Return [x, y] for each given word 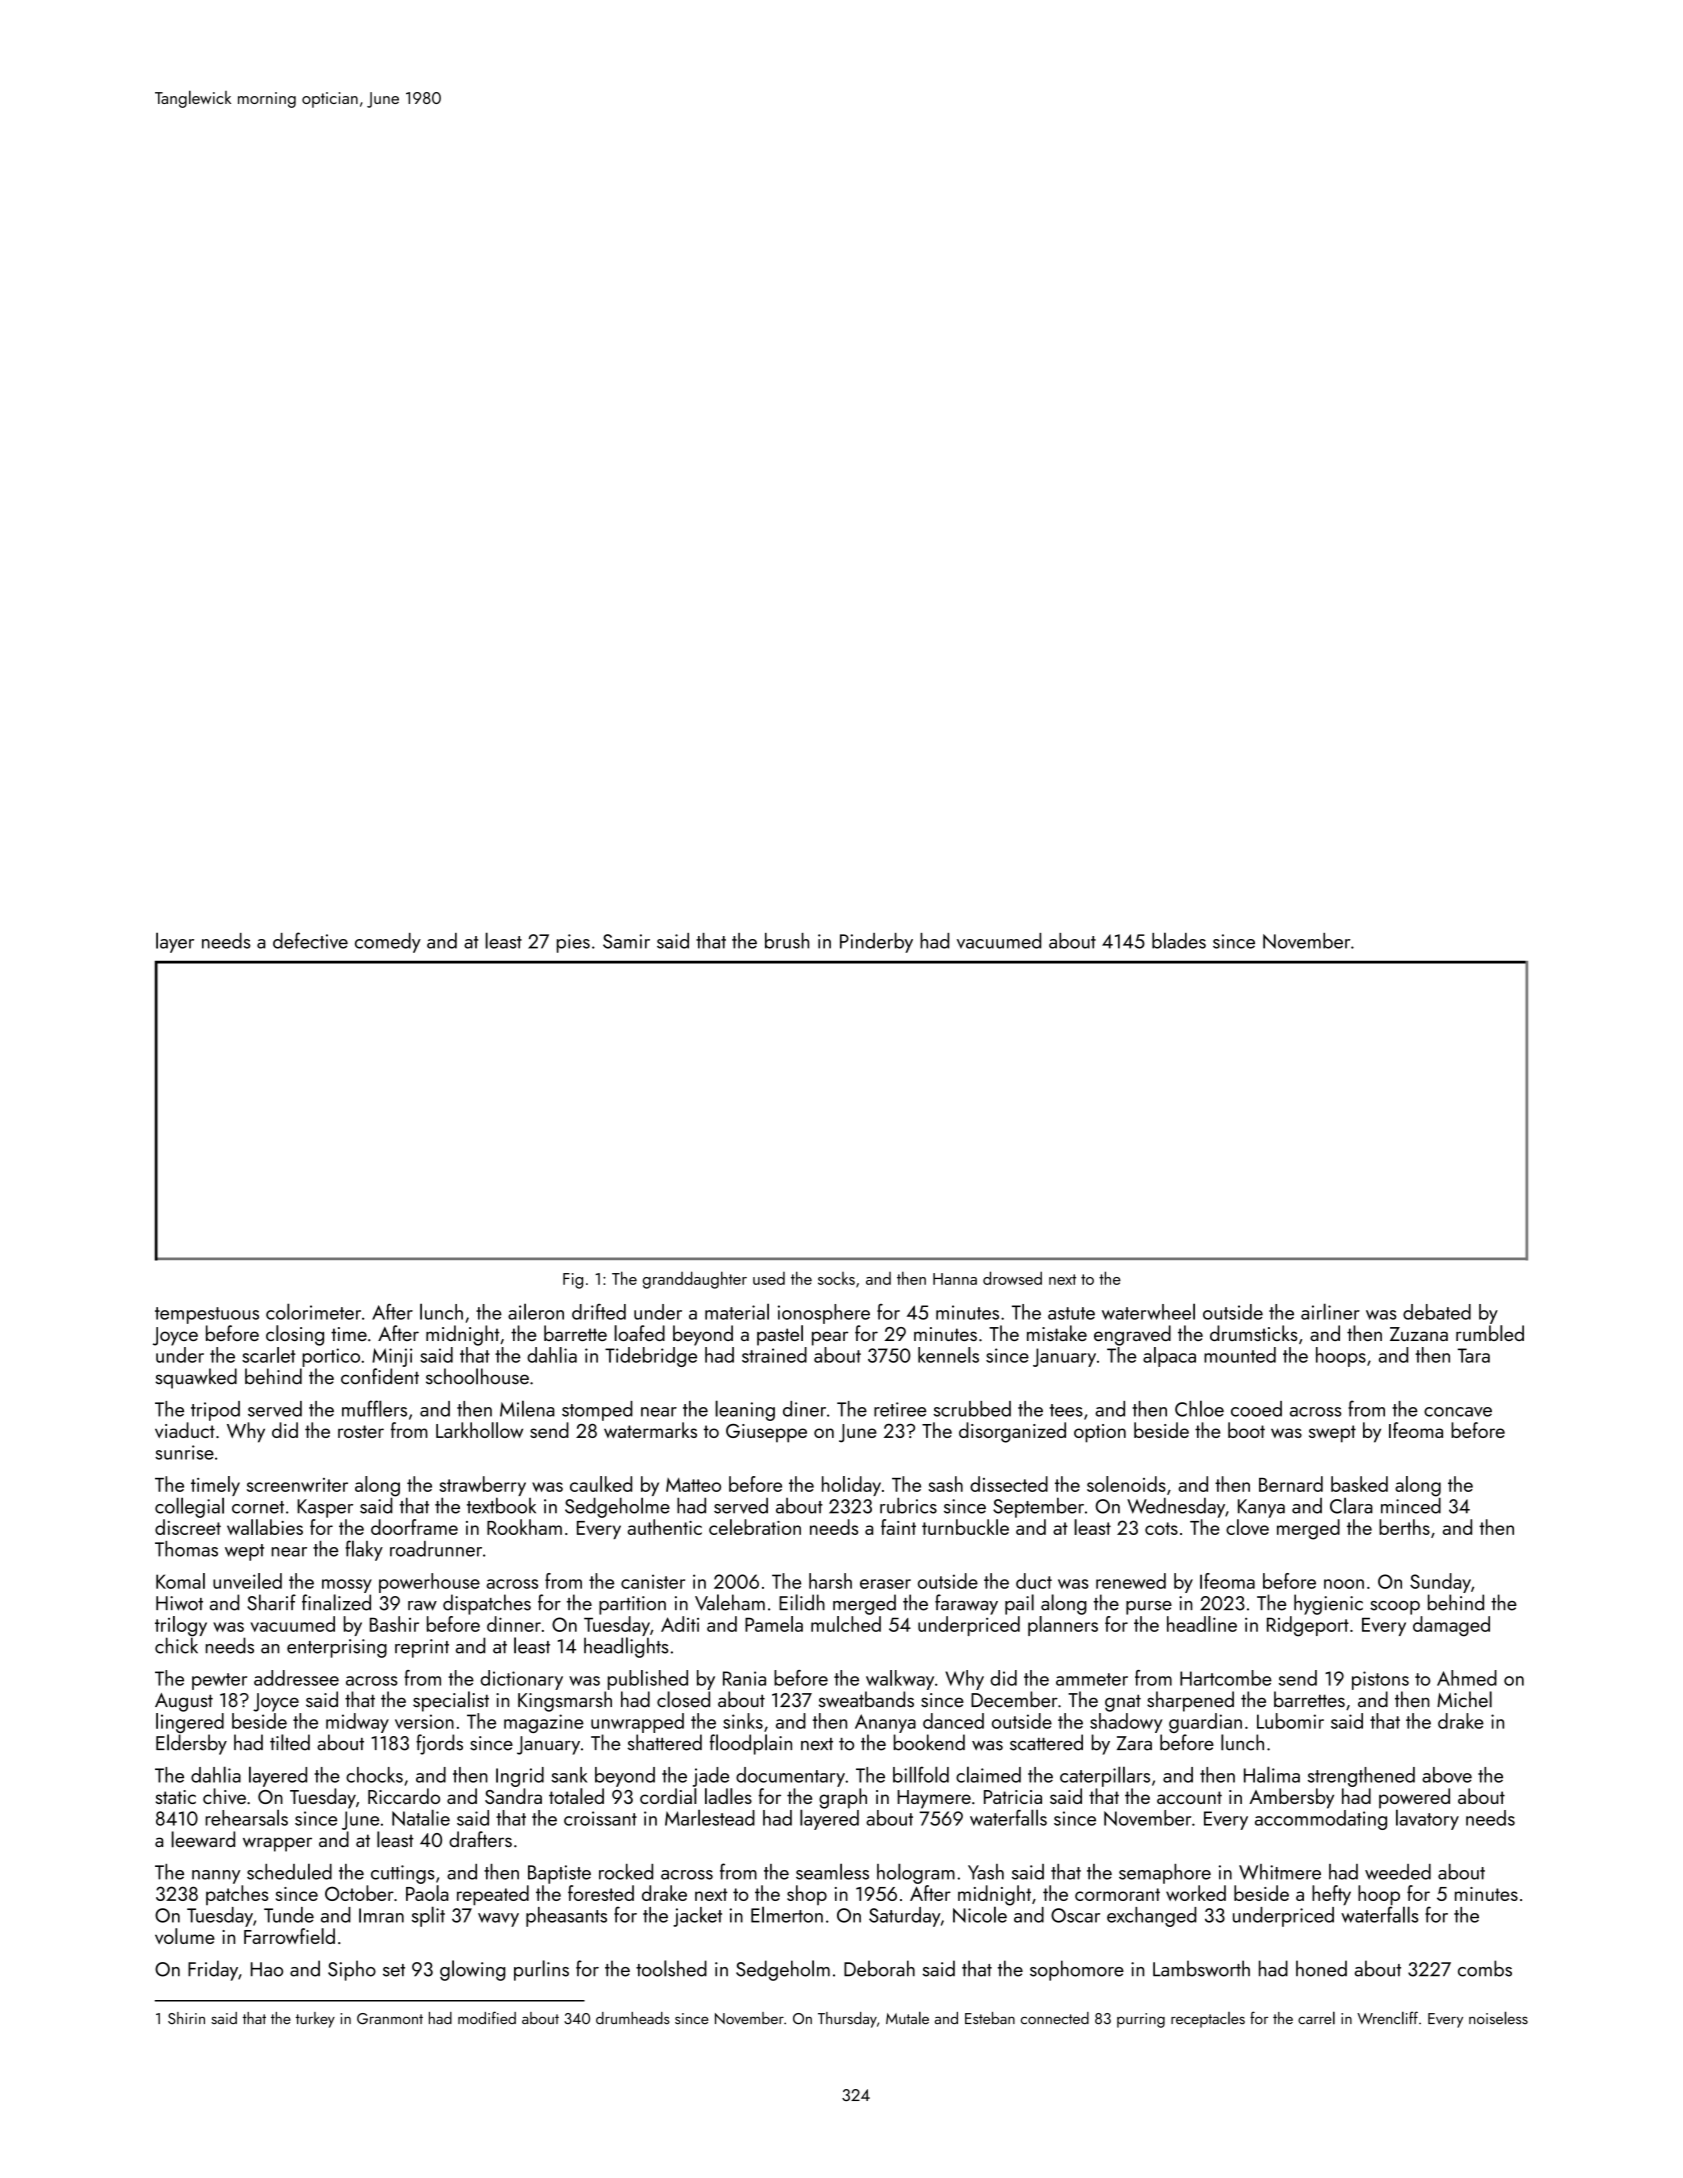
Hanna [955, 1279]
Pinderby [876, 943]
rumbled [1490, 1333]
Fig [573, 1281]
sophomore [1077, 1970]
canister [653, 1581]
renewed [1131, 1581]
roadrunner [436, 1549]
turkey [315, 2020]
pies [573, 943]
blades [1179, 940]
